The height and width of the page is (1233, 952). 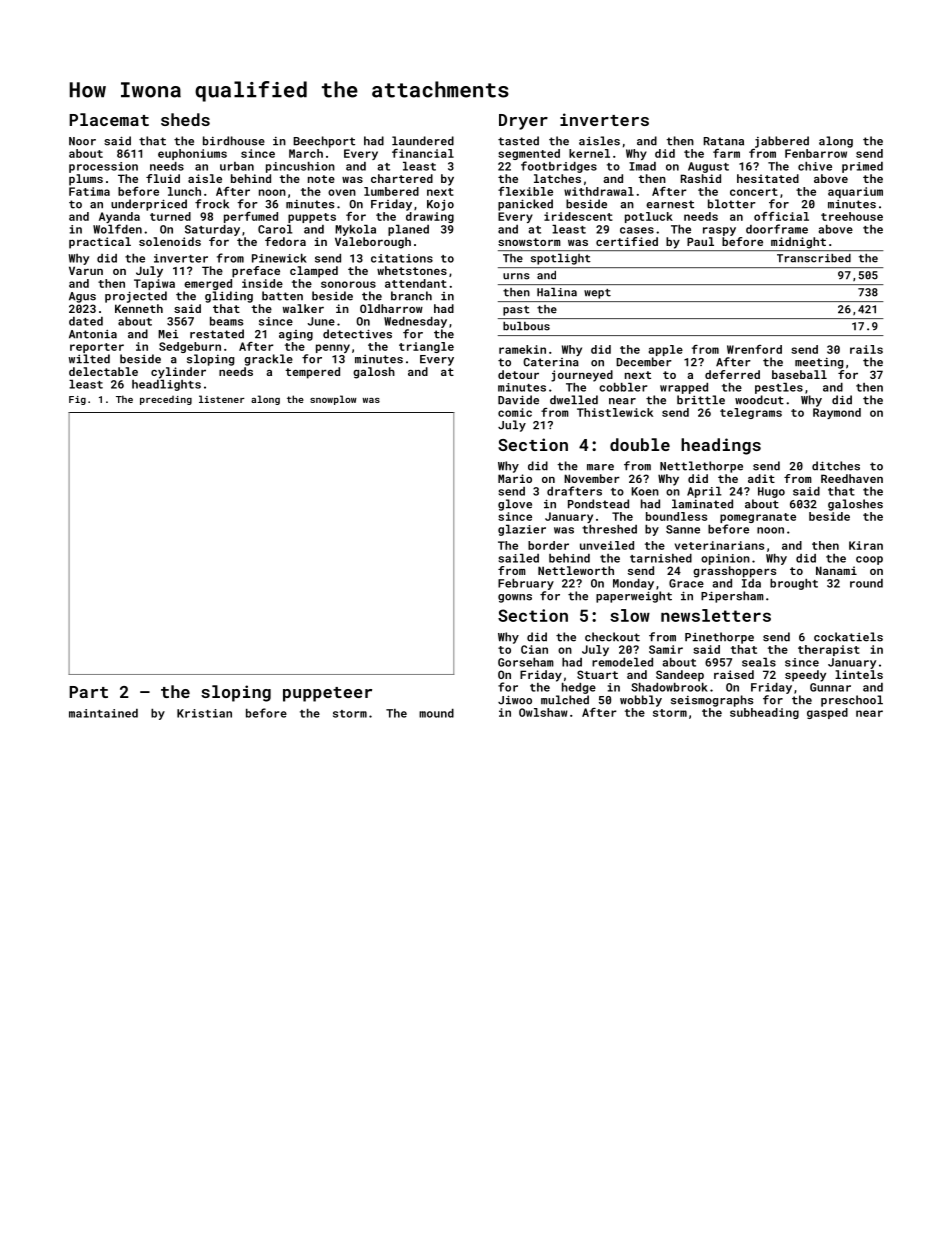 What do you see at coordinates (166, 400) in the page?
I see `preceding` at bounding box center [166, 400].
